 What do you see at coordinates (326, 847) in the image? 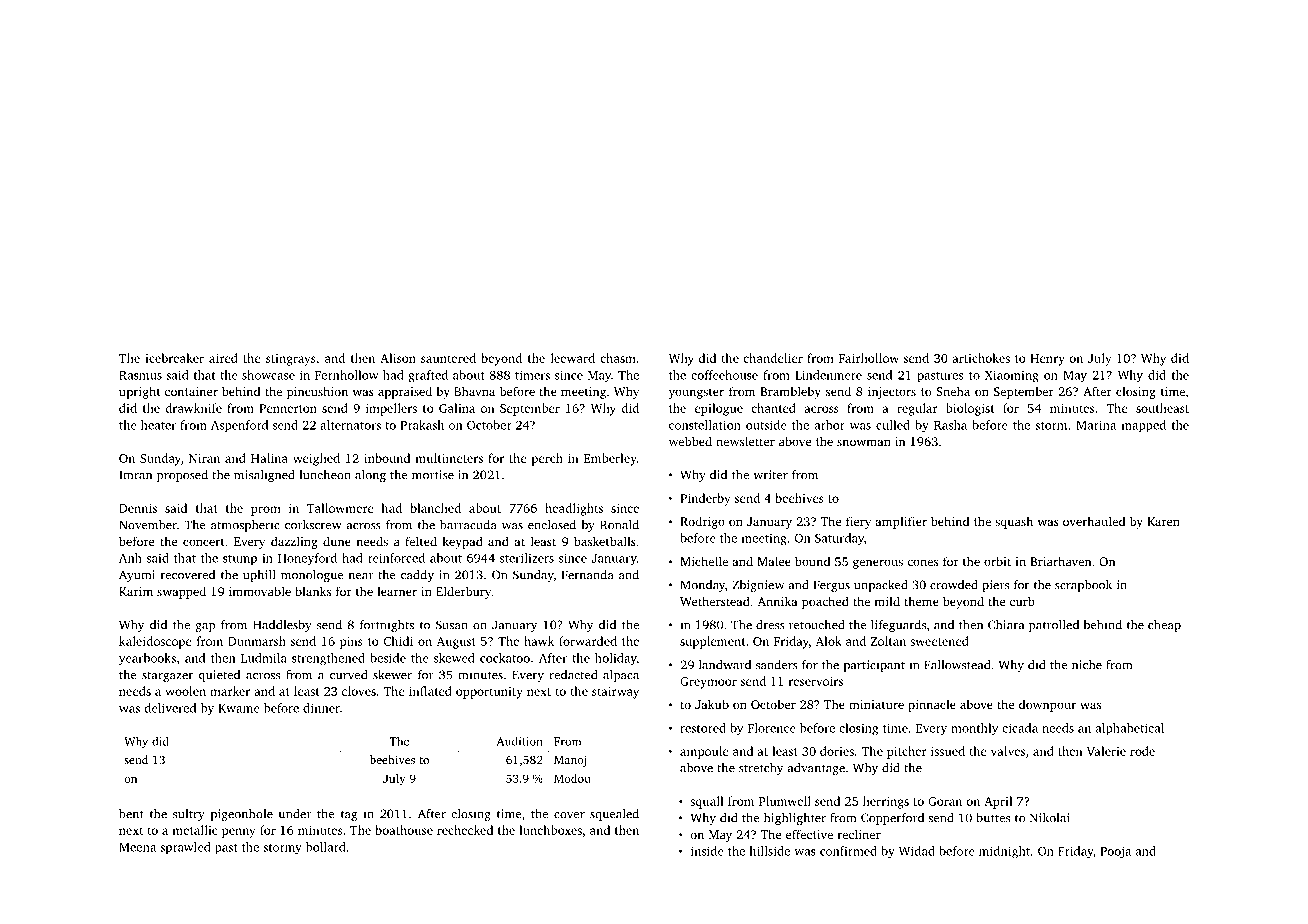
I see `bollard` at bounding box center [326, 847].
